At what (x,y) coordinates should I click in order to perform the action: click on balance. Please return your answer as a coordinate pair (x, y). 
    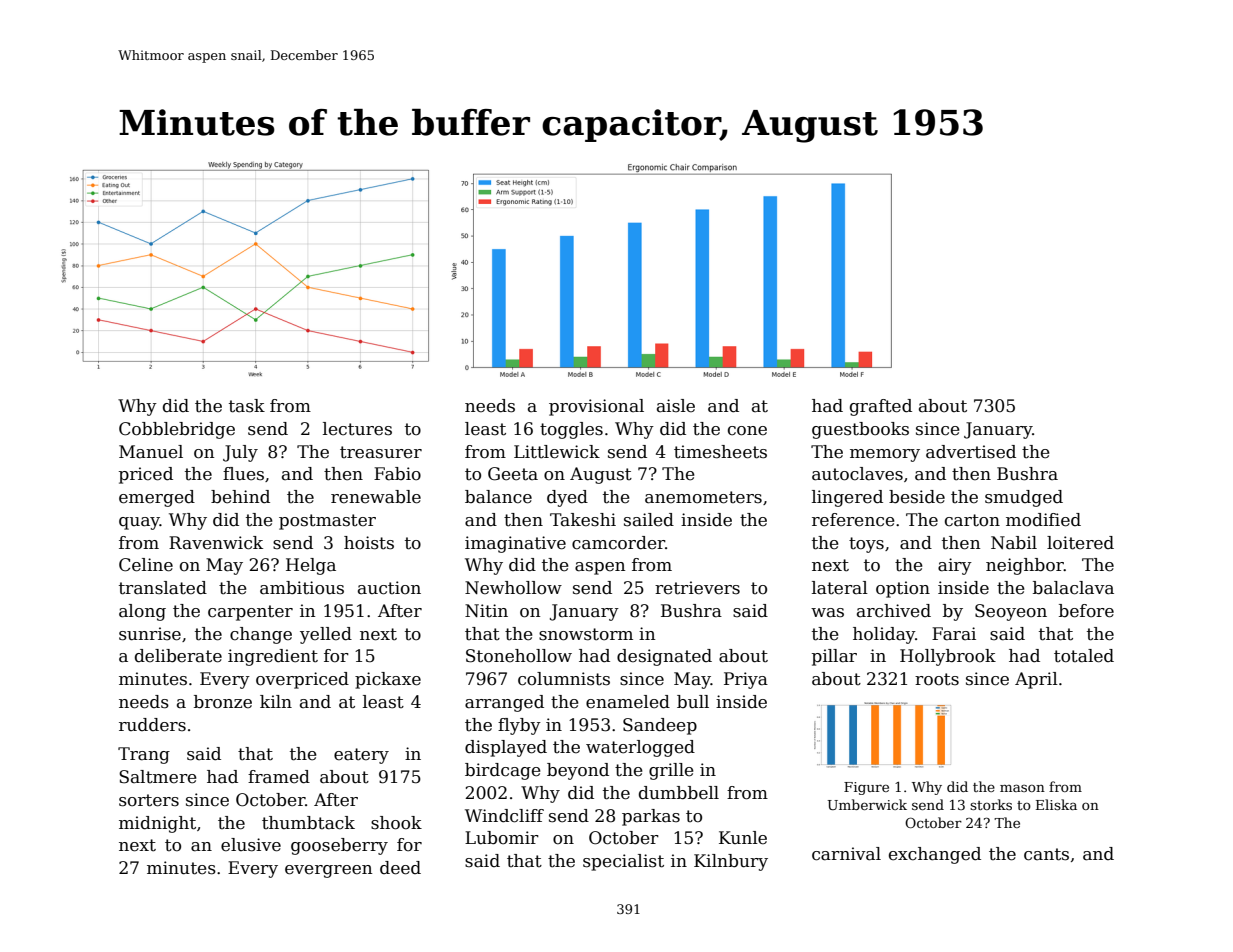
    Looking at the image, I should click on (498, 497).
